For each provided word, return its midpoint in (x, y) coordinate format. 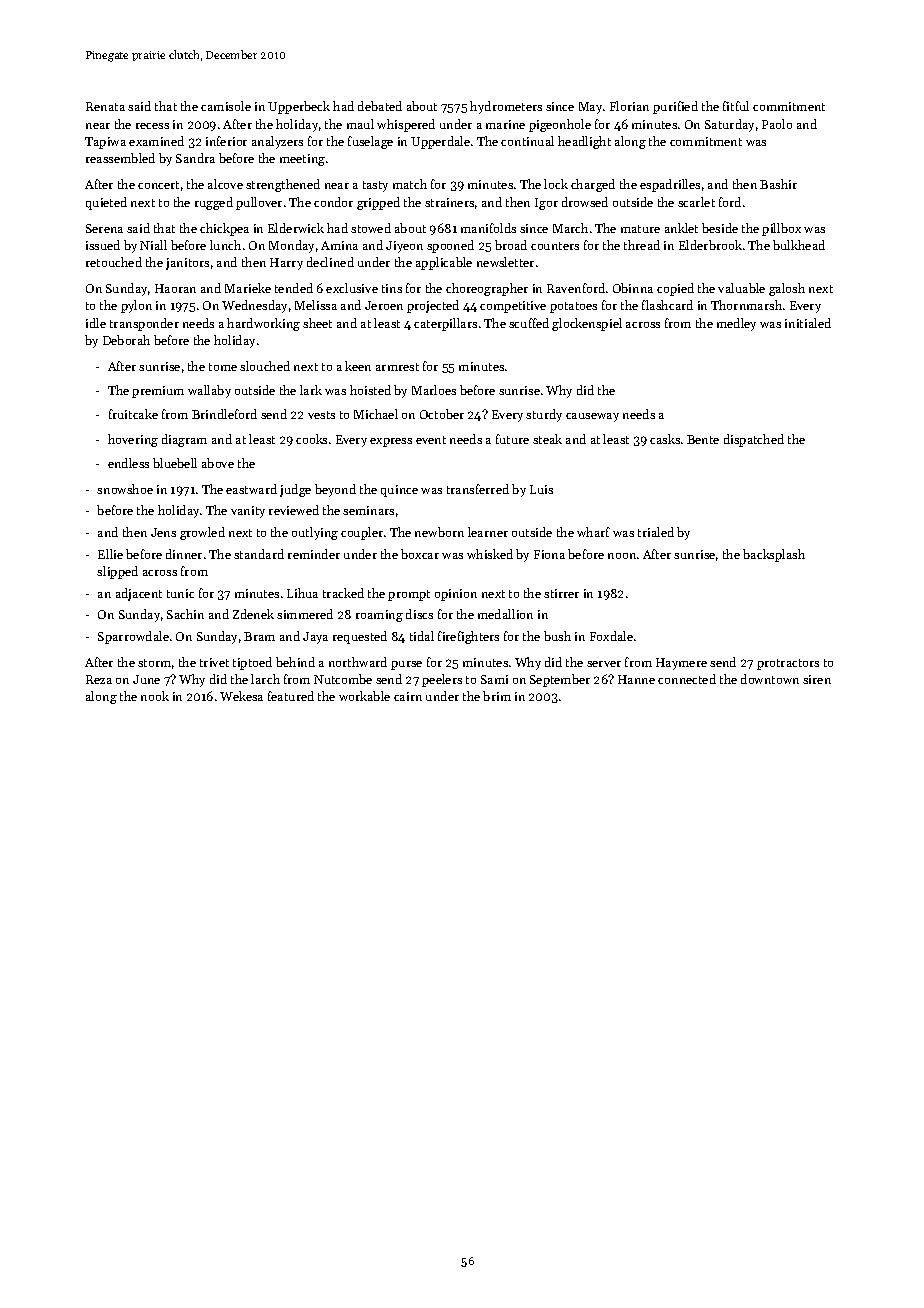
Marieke (248, 288)
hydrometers (506, 107)
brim (497, 696)
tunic (180, 593)
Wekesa (241, 696)
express (391, 442)
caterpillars (445, 324)
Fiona (549, 554)
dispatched (754, 440)
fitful (736, 106)
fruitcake (133, 414)
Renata (105, 106)
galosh (787, 289)
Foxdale (611, 636)
